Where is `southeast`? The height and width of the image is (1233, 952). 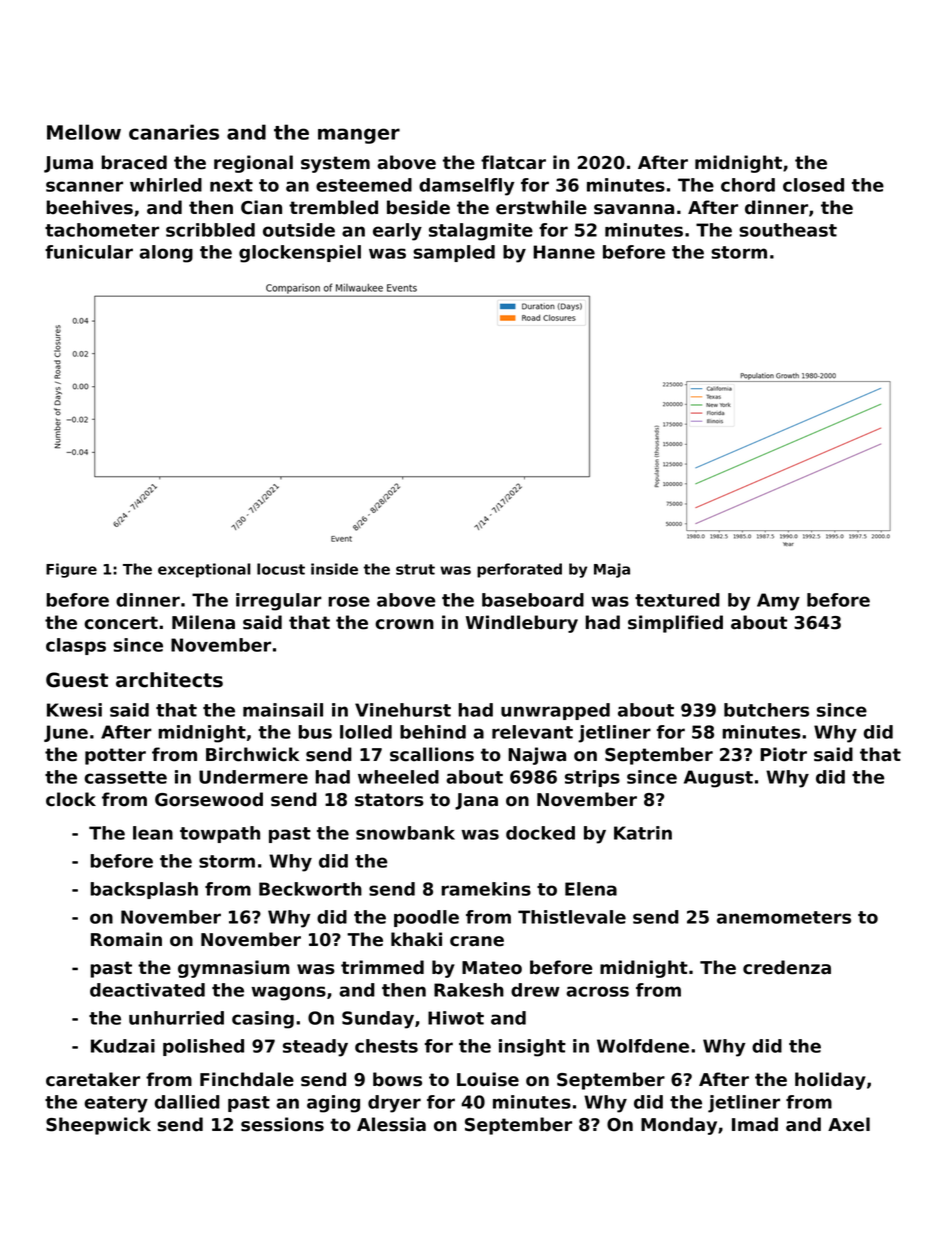
southeast is located at coordinates (788, 230).
